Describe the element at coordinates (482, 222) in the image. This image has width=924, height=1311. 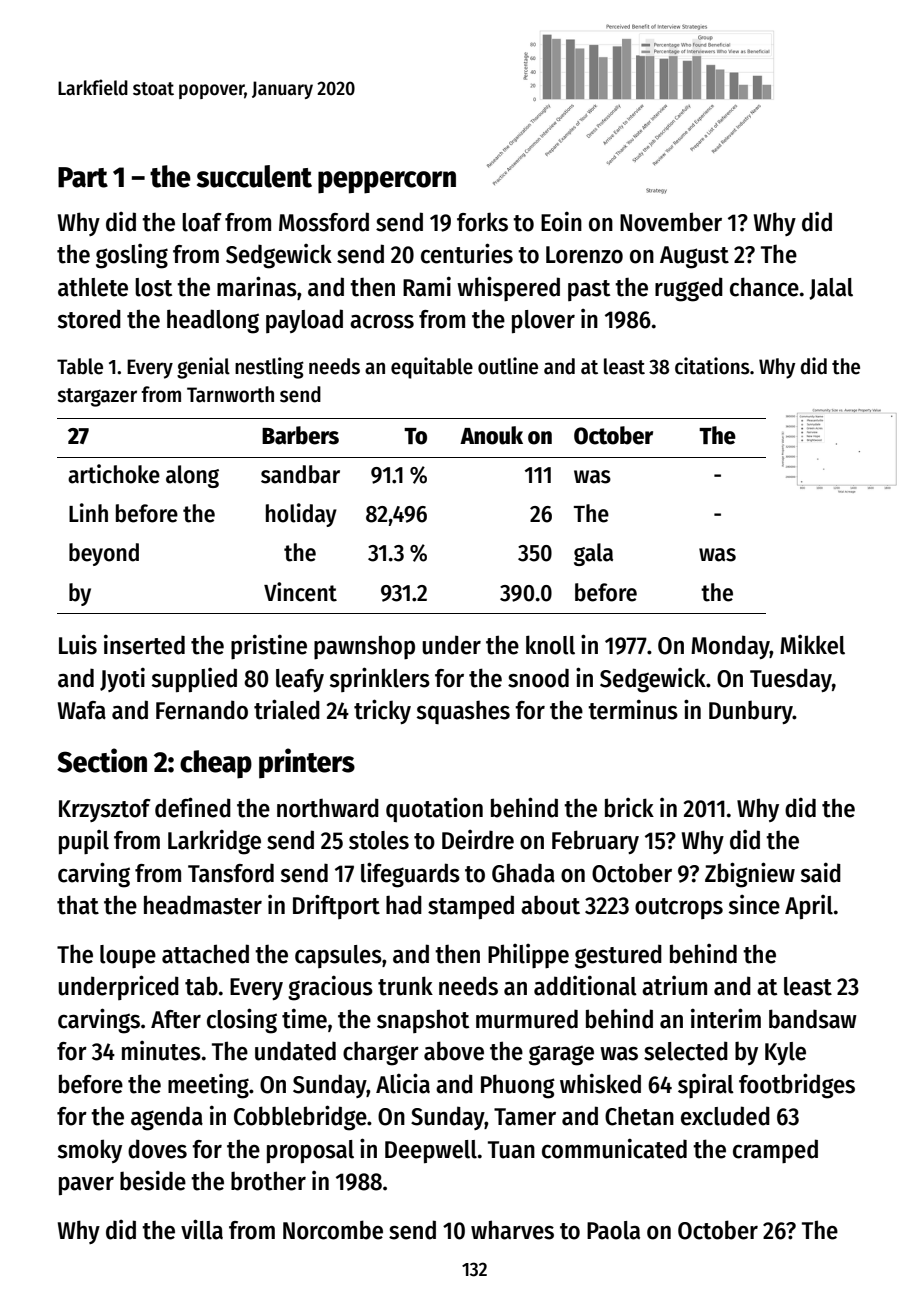
I see `forks` at that location.
